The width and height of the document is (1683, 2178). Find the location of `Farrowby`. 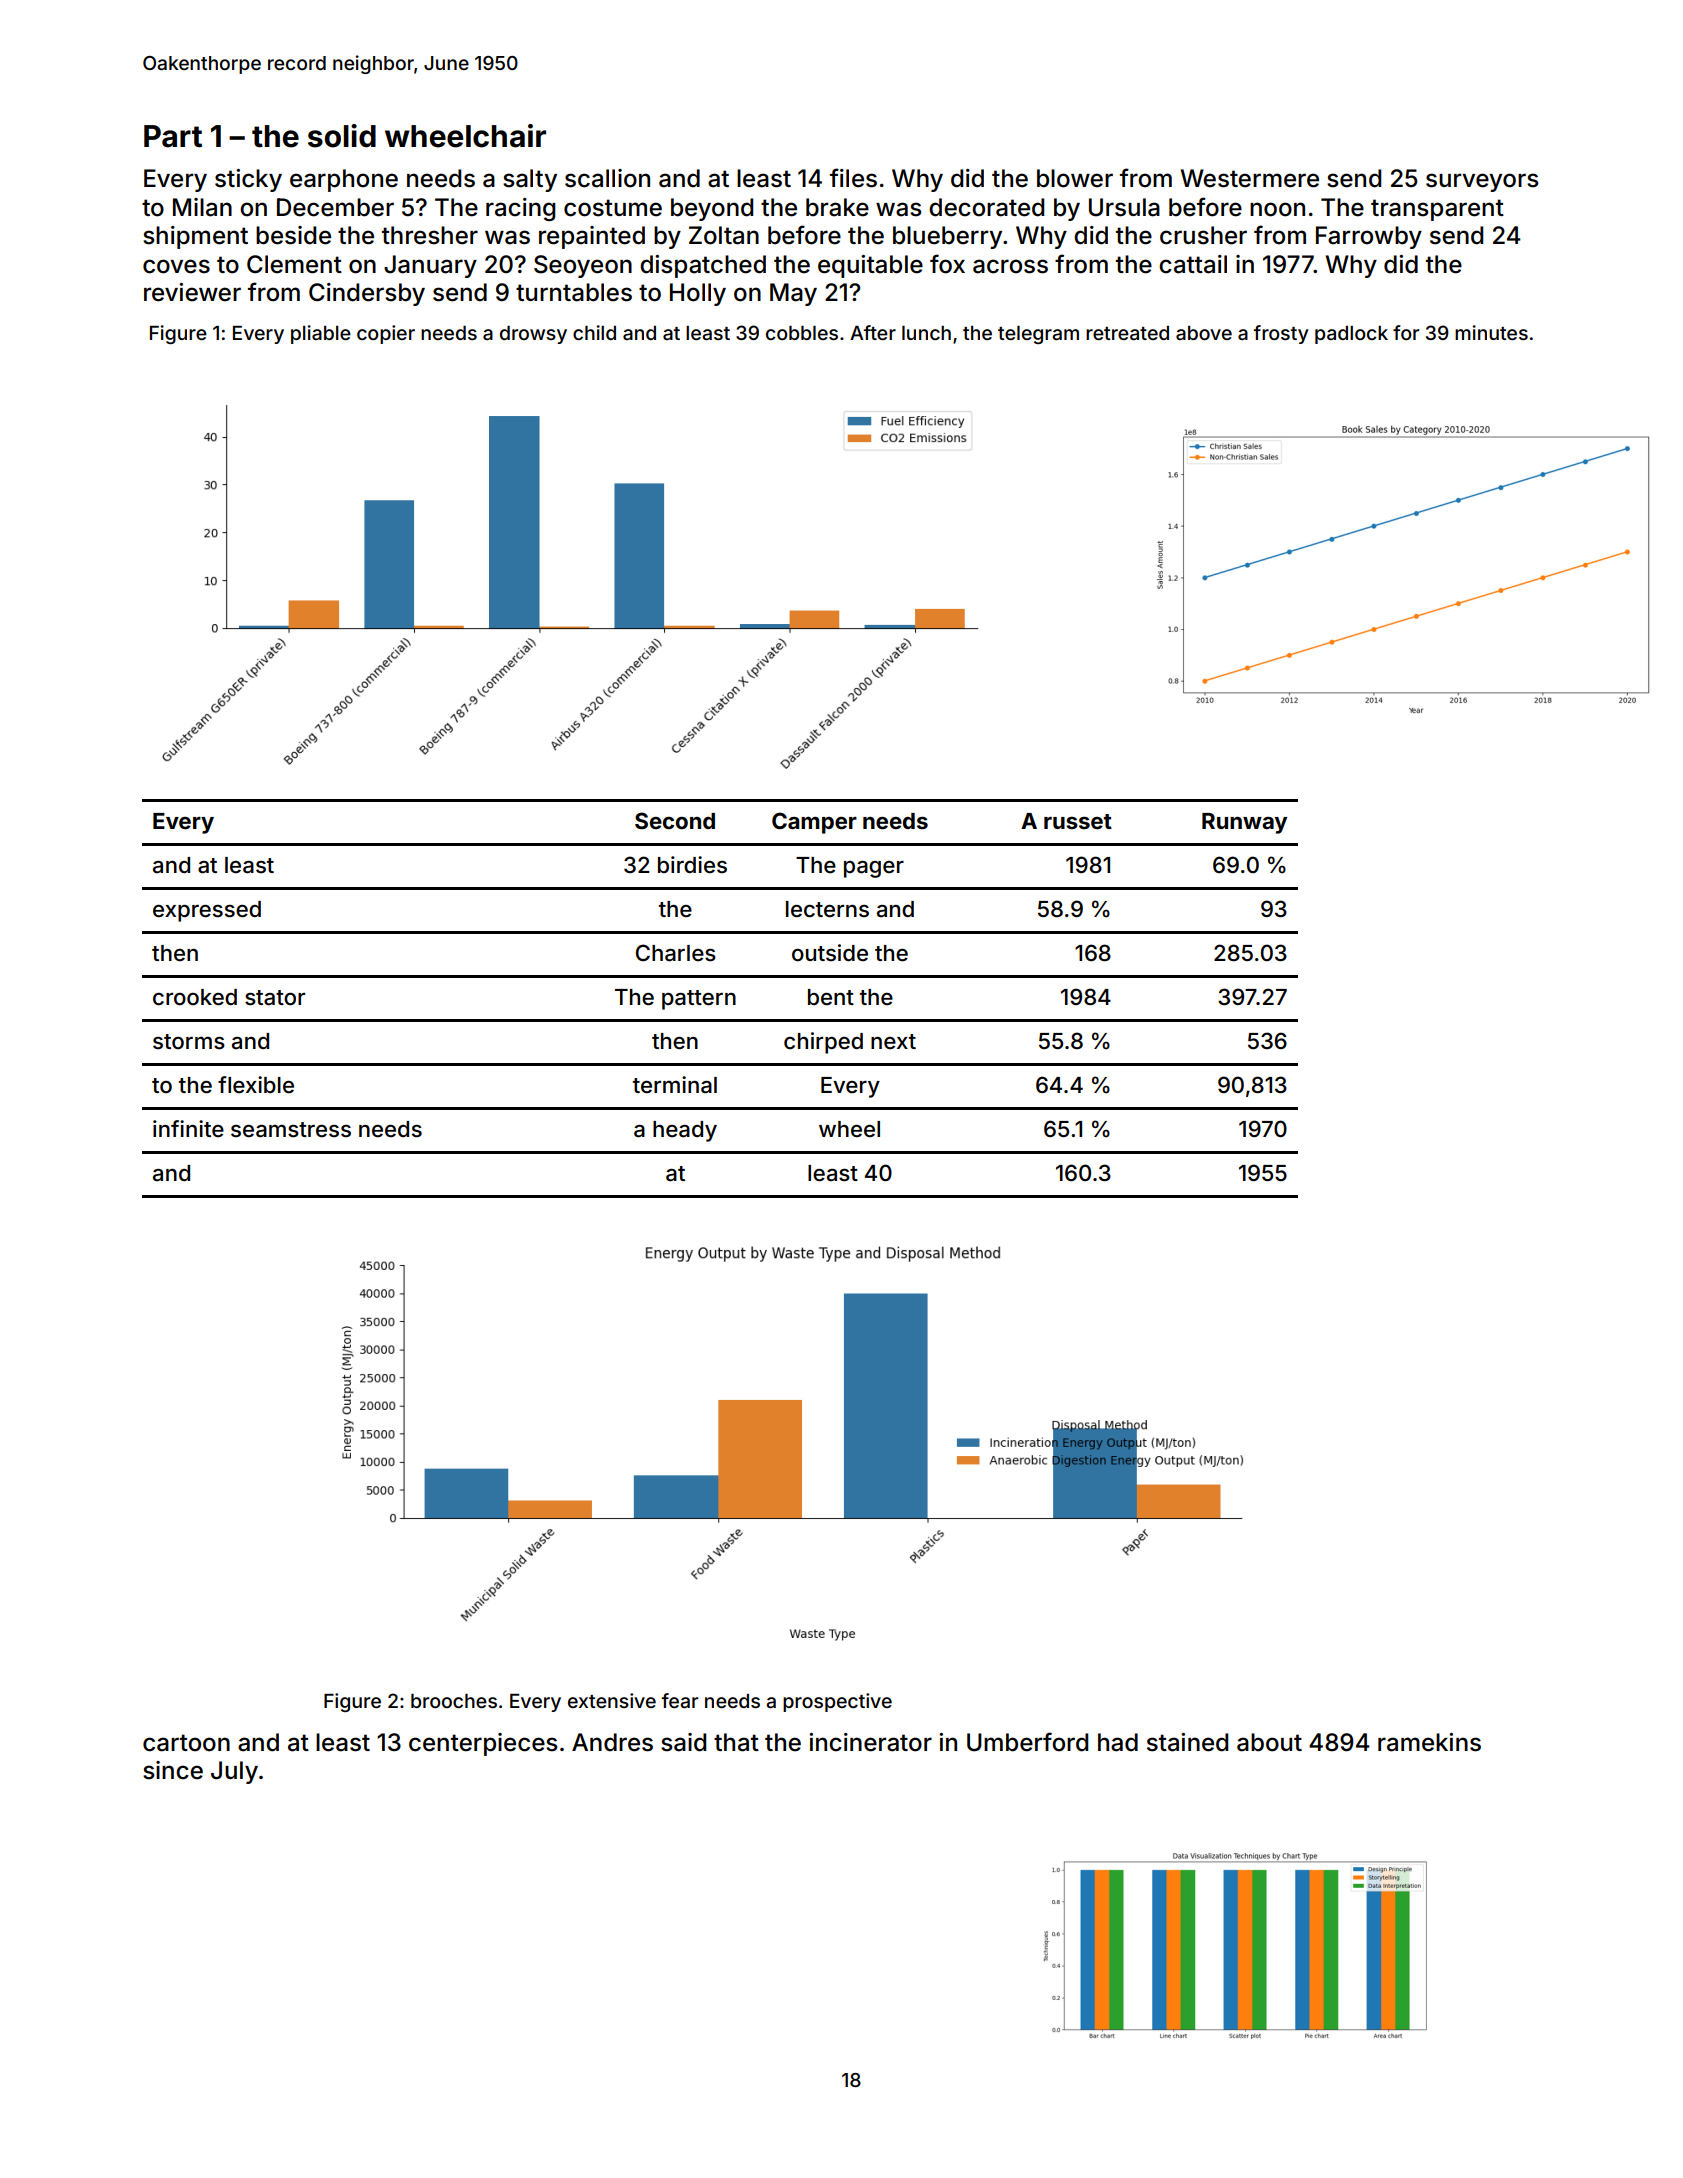

Farrowby is located at coordinates (1369, 237).
